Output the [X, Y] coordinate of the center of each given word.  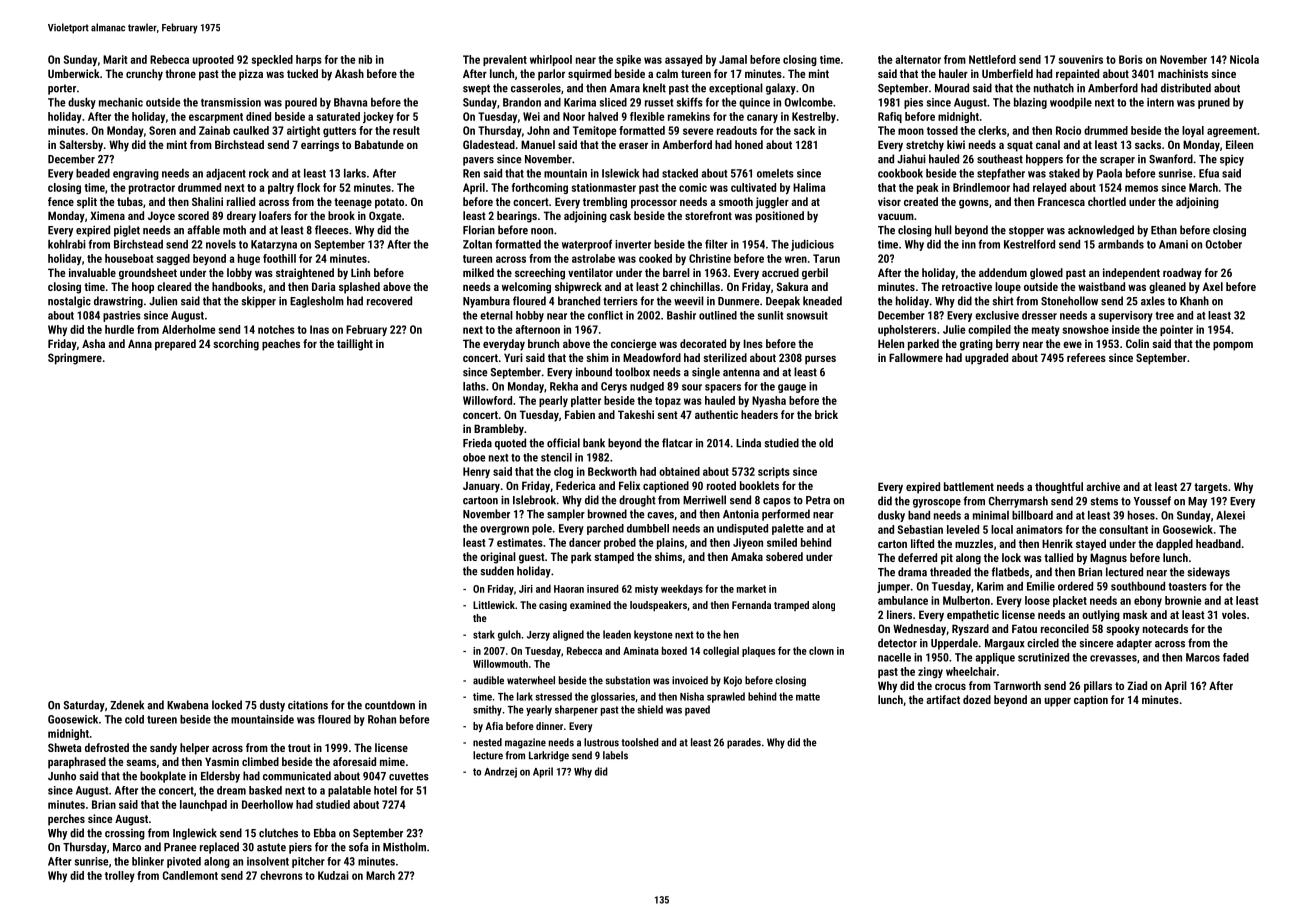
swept [476, 89]
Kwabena [187, 705]
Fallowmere [916, 357]
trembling [605, 203]
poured [301, 103]
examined [590, 605]
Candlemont [190, 875]
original [498, 558]
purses [820, 360]
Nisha [692, 696]
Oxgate [385, 217]
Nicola [1244, 59]
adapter [1134, 644]
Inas [319, 329]
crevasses [1113, 658]
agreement [1232, 132]
